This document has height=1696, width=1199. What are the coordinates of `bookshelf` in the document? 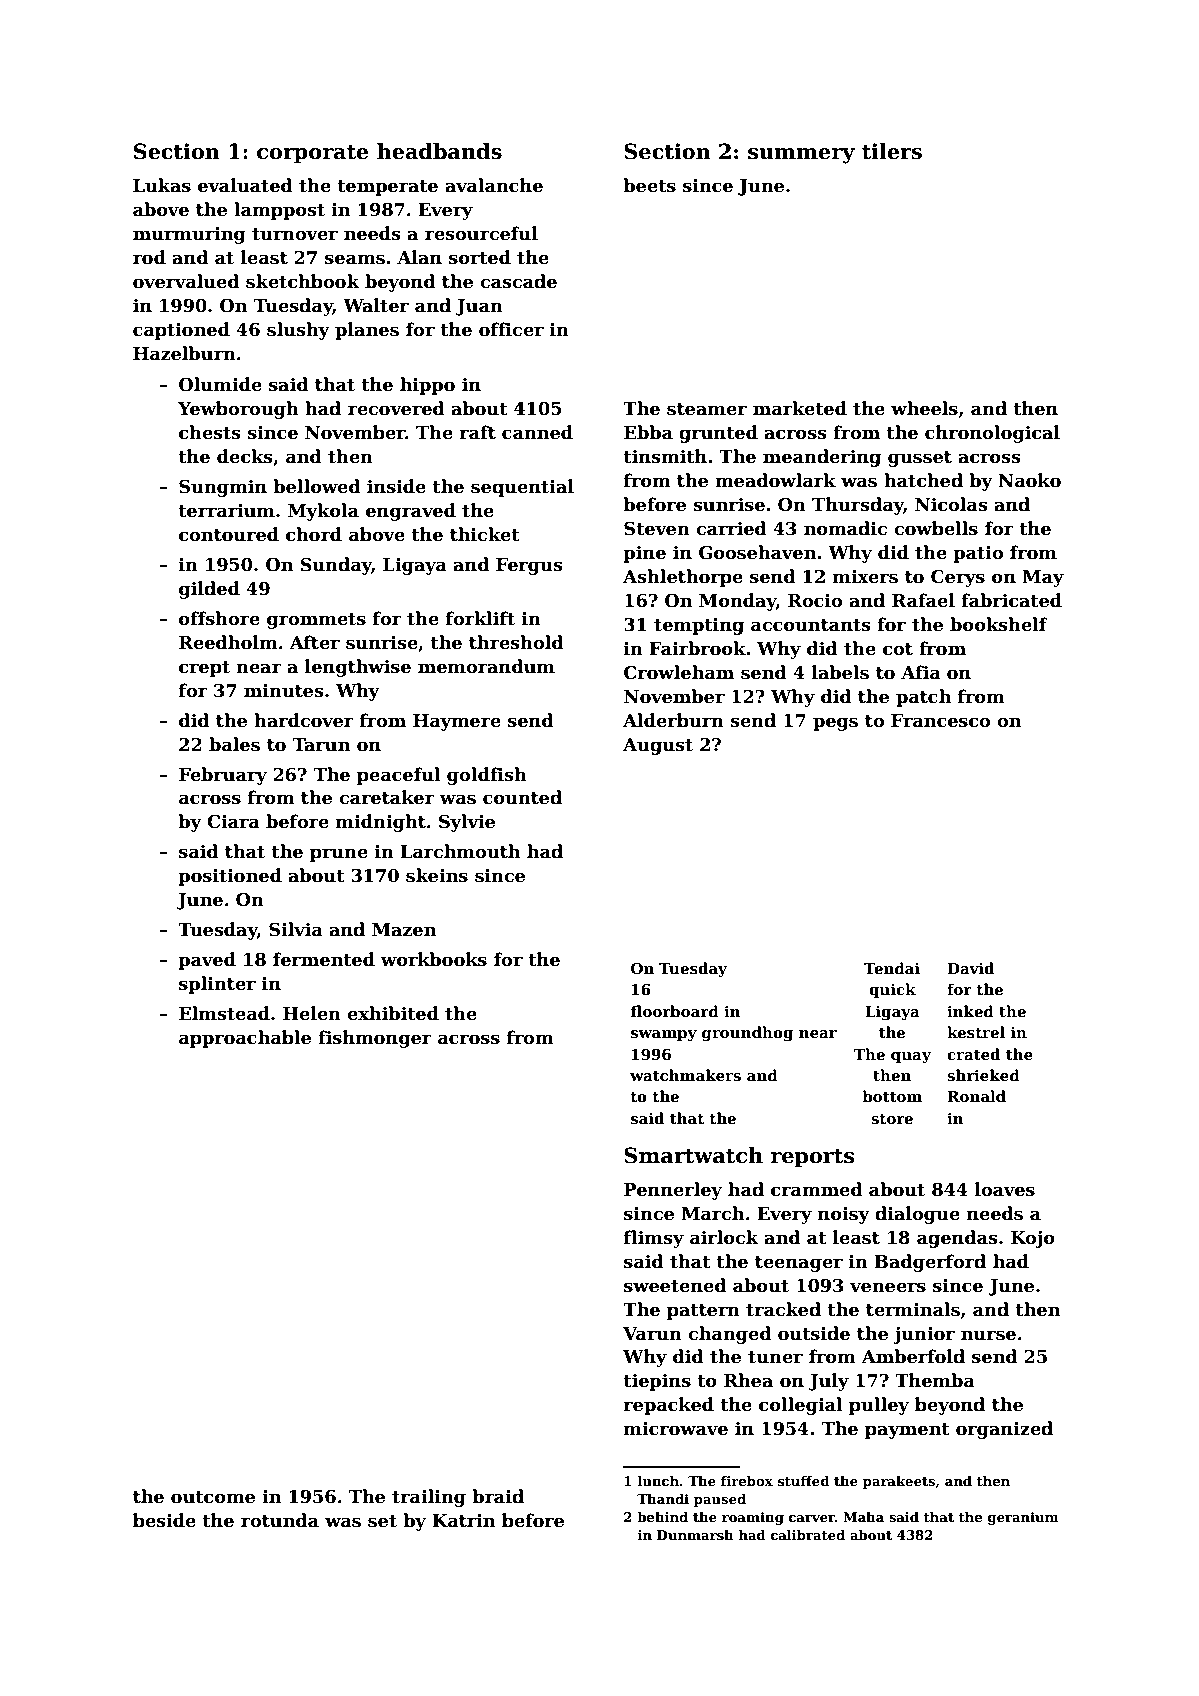 It's located at (999, 624).
